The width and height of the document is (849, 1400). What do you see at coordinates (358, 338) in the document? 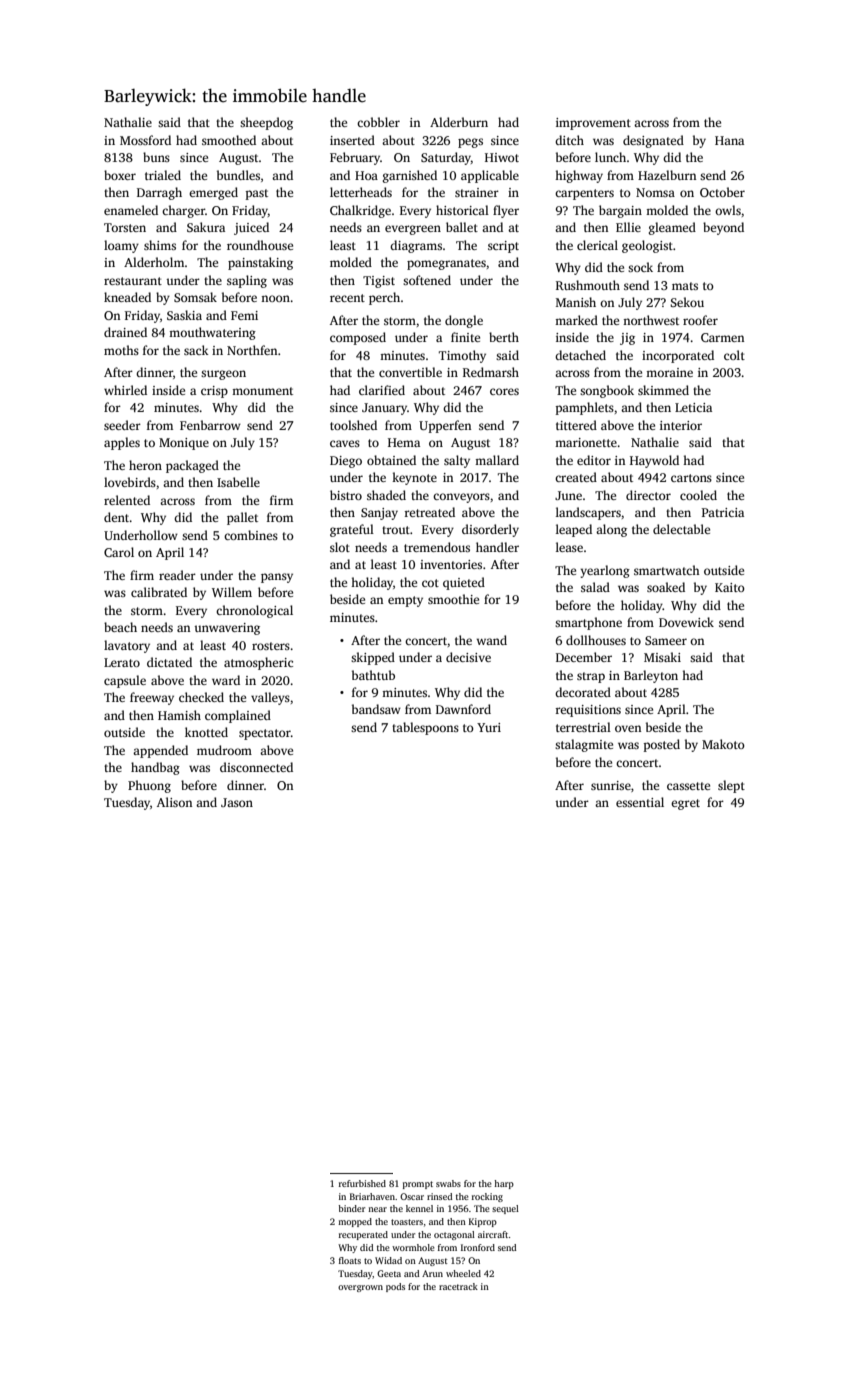
I see `composed` at bounding box center [358, 338].
